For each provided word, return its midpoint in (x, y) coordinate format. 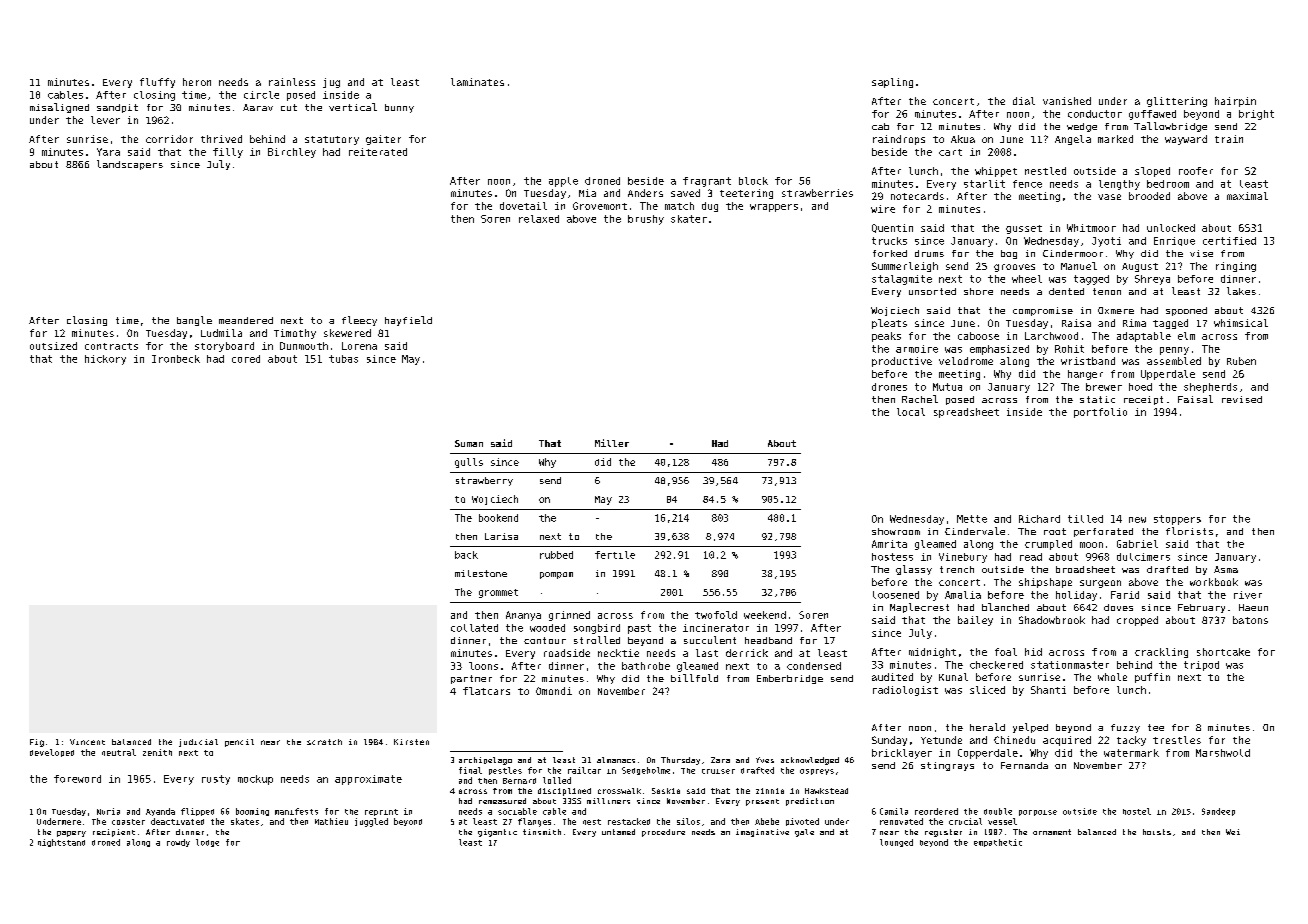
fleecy (359, 321)
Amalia (963, 595)
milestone (481, 573)
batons (1250, 620)
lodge (207, 843)
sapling (892, 83)
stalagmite (902, 280)
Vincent (87, 742)
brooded (1149, 196)
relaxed (539, 219)
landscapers (130, 165)
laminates (477, 82)
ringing (1236, 267)
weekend (765, 615)
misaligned (59, 108)
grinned (569, 616)
